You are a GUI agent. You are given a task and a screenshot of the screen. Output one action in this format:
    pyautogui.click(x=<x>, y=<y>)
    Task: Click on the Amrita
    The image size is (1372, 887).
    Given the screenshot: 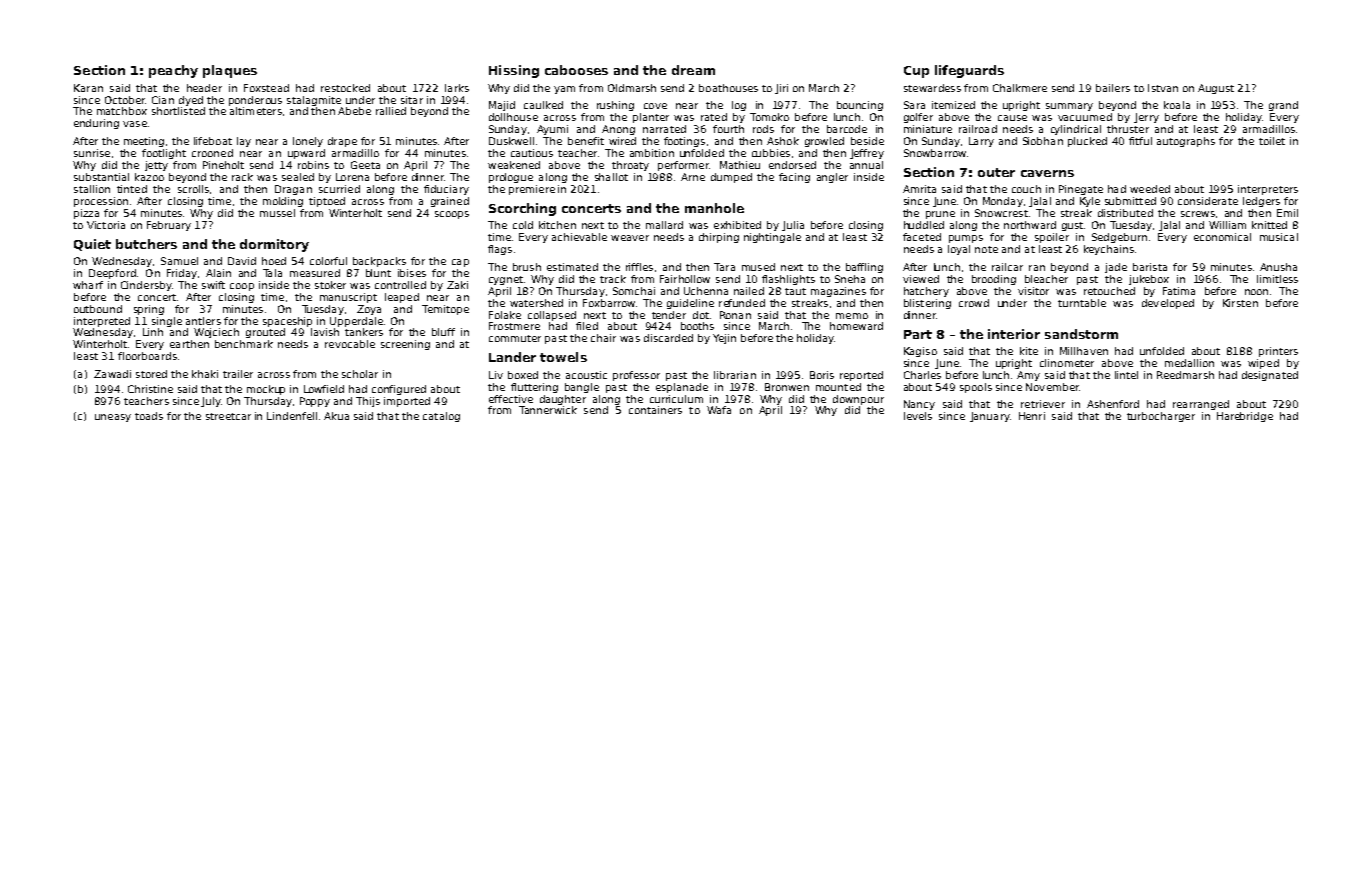 What is the action you would take?
    pyautogui.click(x=919, y=189)
